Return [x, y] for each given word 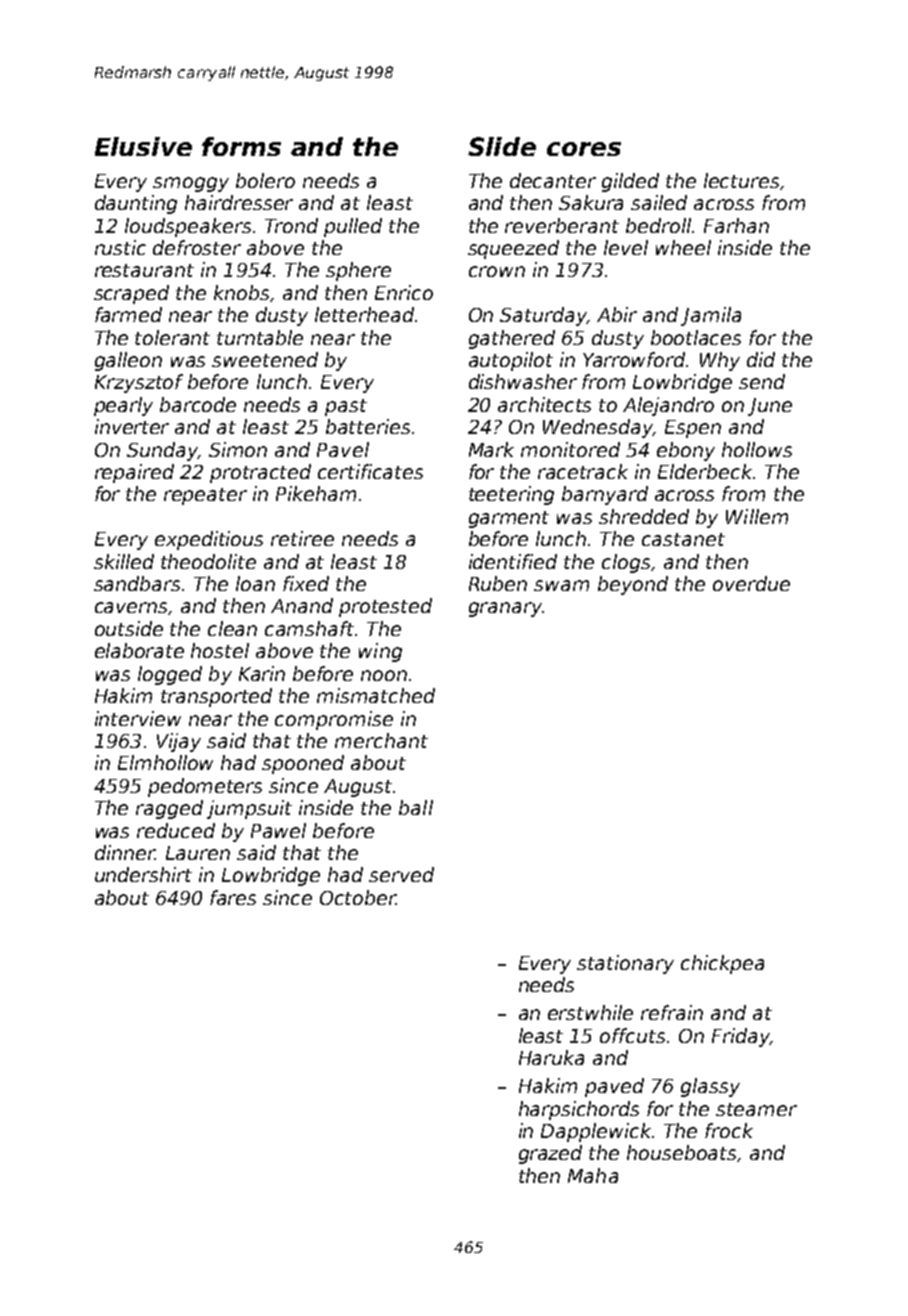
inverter [132, 426]
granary [506, 609]
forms [241, 146]
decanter [553, 180]
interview [138, 718]
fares [233, 897]
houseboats [681, 1152]
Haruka [551, 1057]
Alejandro [668, 406]
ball [416, 807]
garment [509, 519]
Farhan [736, 225]
